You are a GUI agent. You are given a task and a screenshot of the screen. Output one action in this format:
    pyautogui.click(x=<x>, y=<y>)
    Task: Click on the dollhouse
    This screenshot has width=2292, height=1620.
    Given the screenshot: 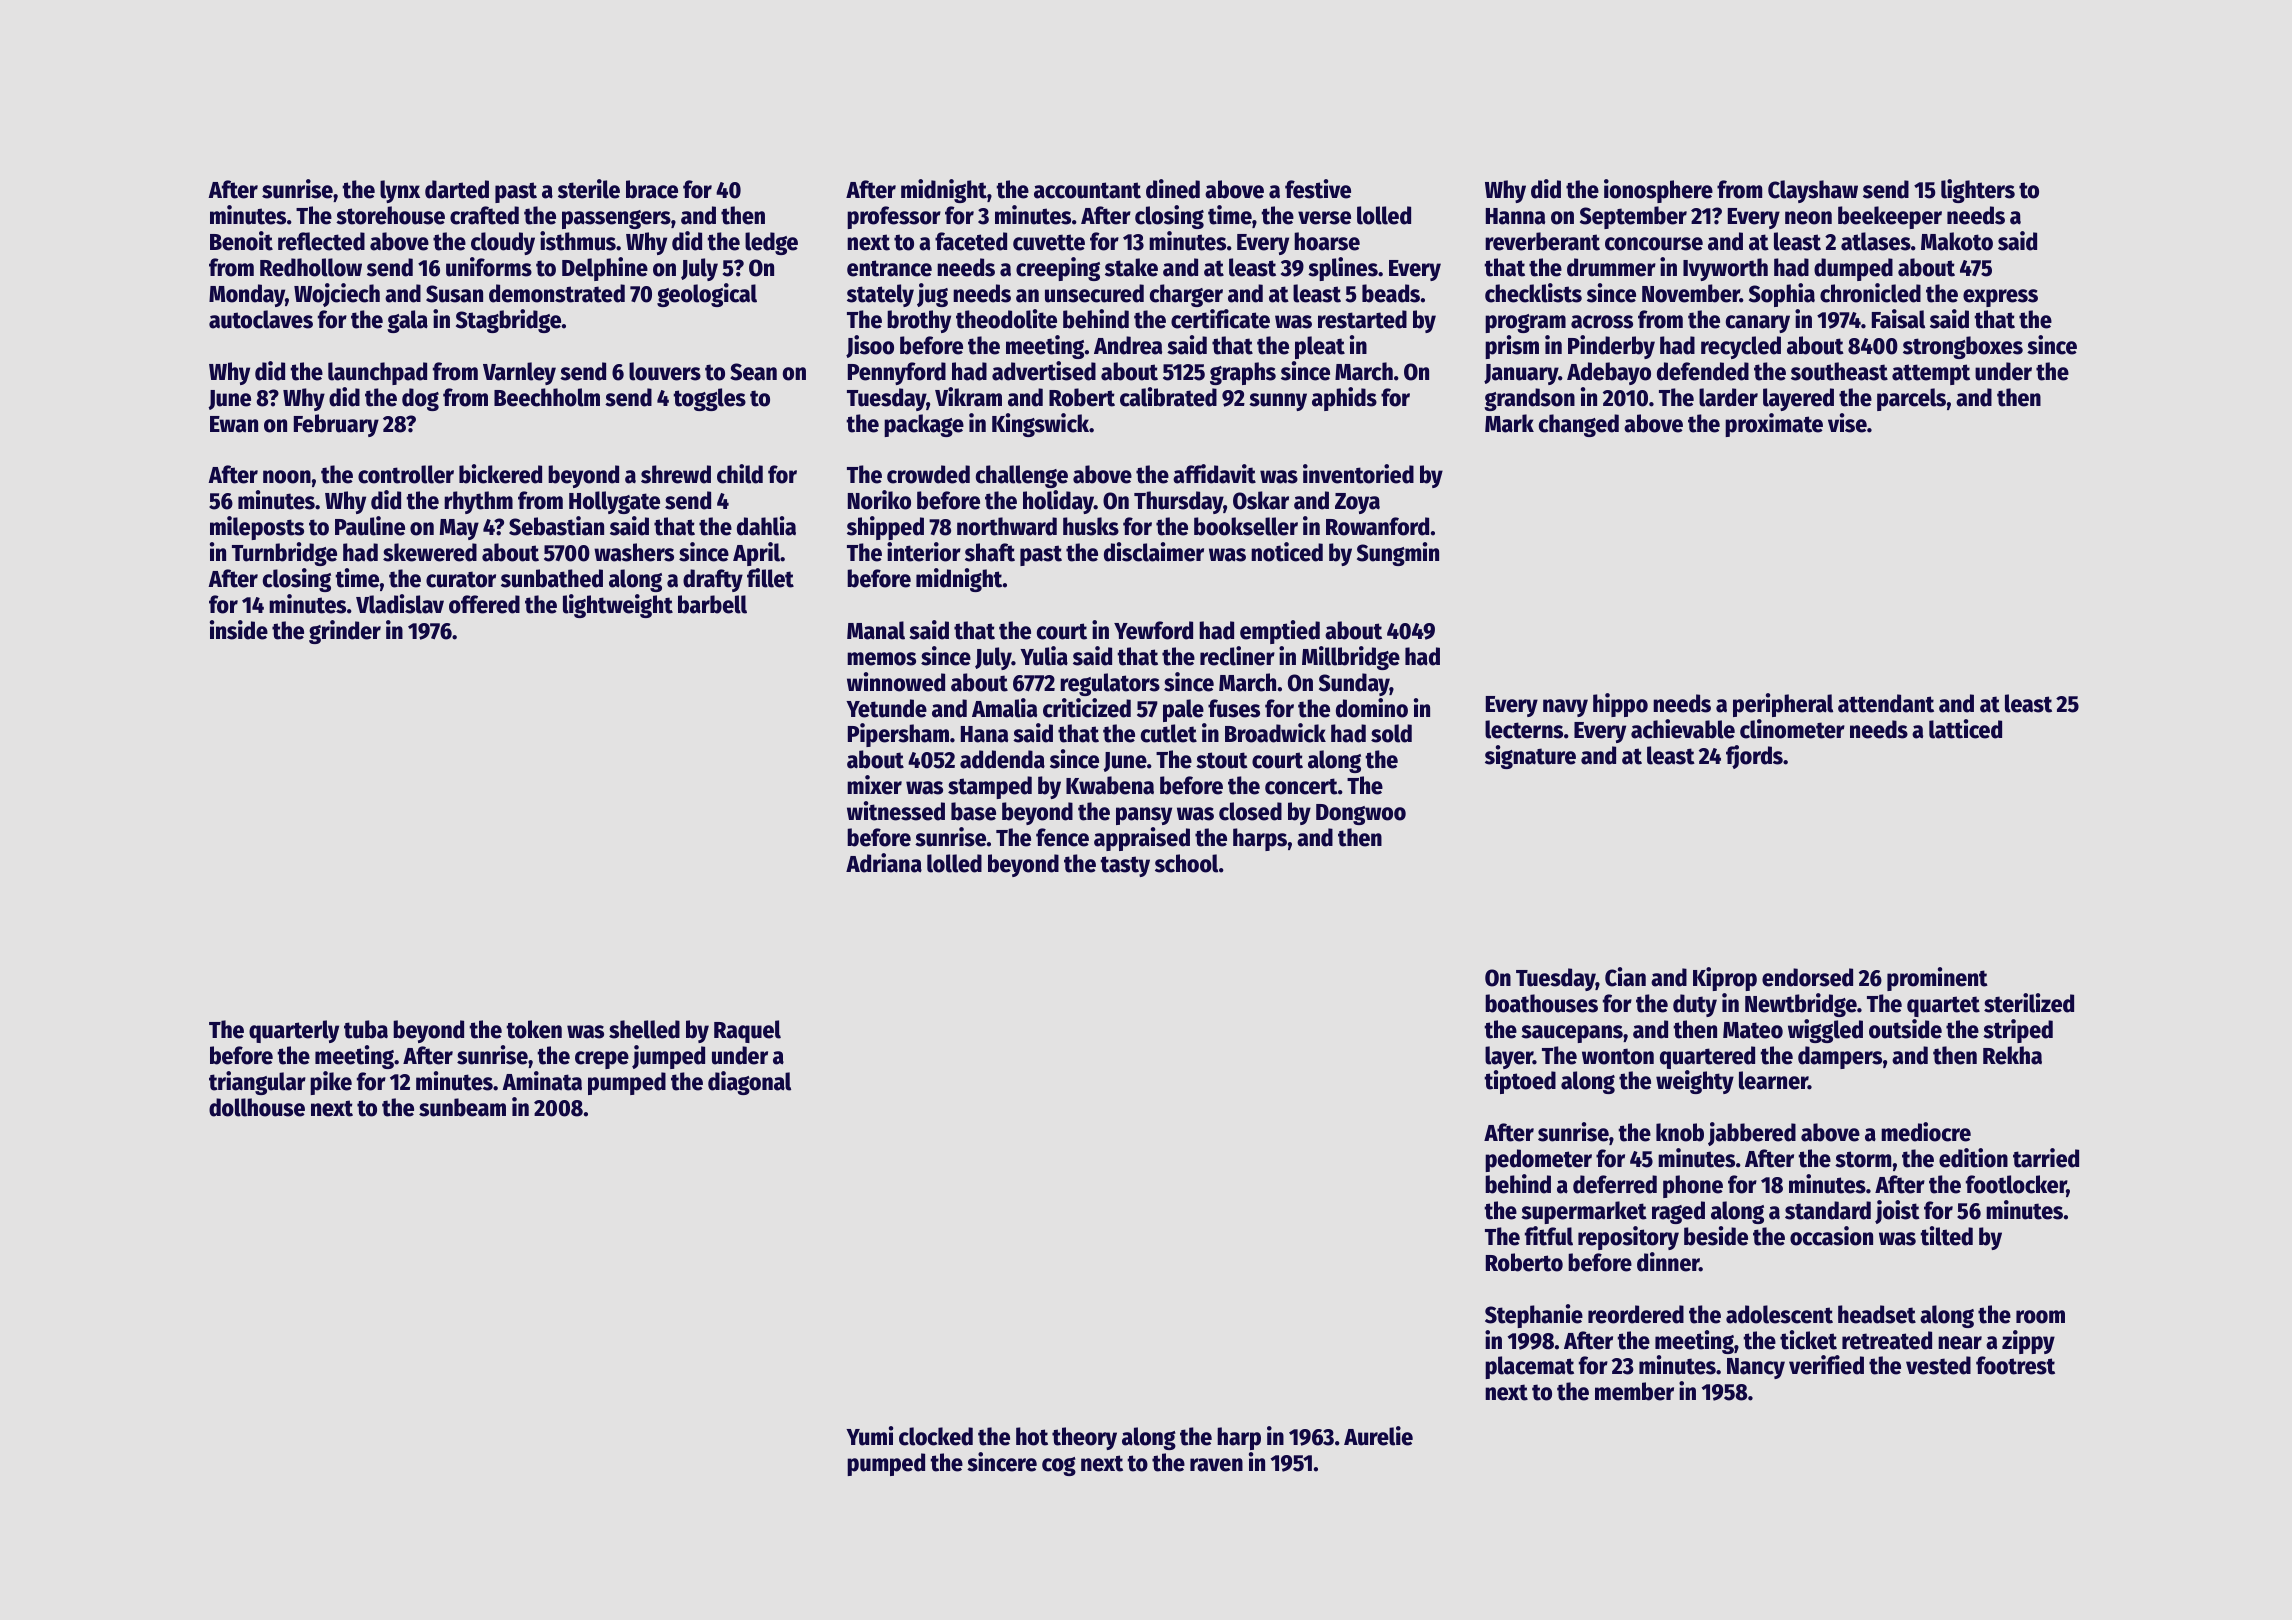 What is the action you would take?
    pyautogui.click(x=257, y=1107)
